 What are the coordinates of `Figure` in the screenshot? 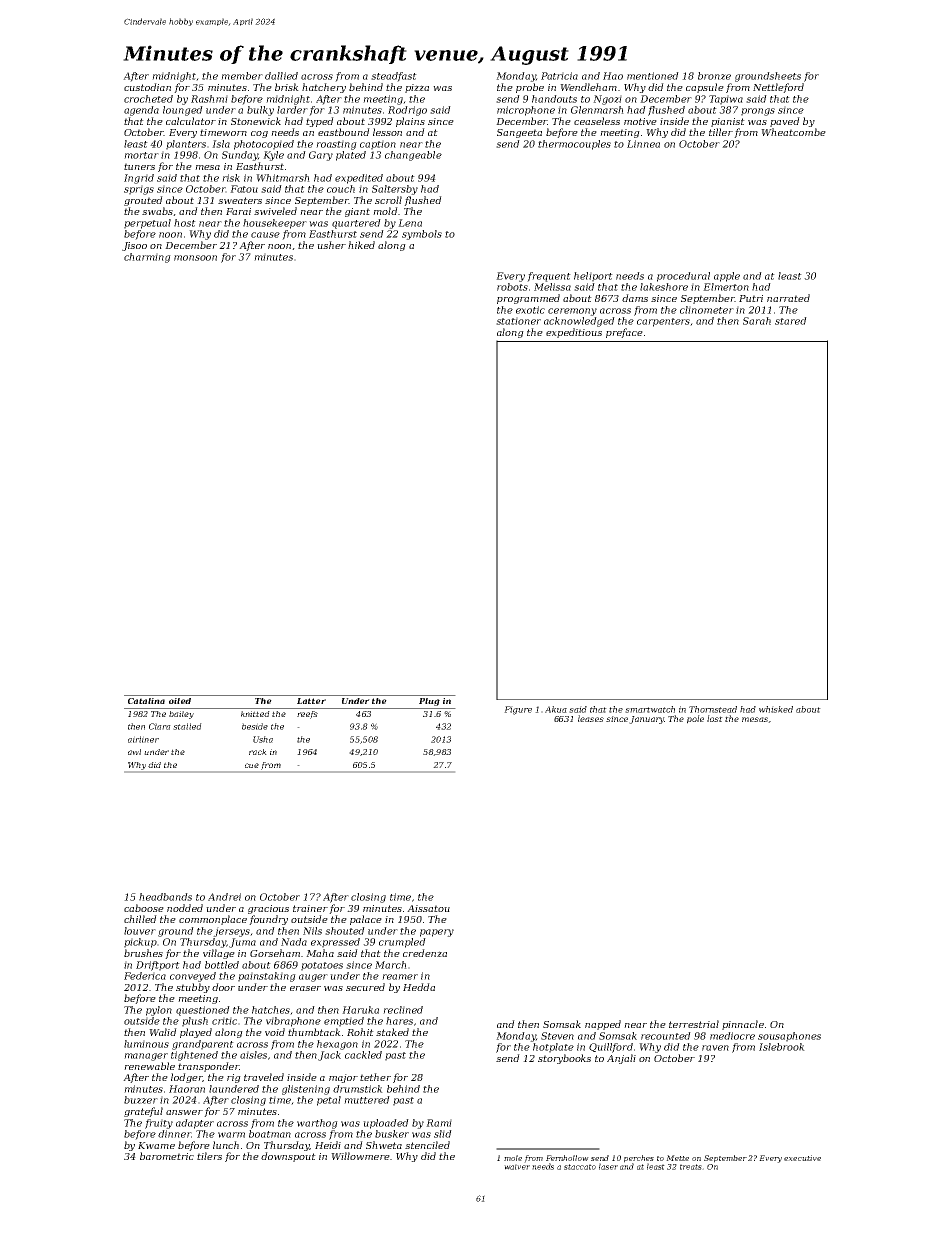 It's located at (518, 710).
